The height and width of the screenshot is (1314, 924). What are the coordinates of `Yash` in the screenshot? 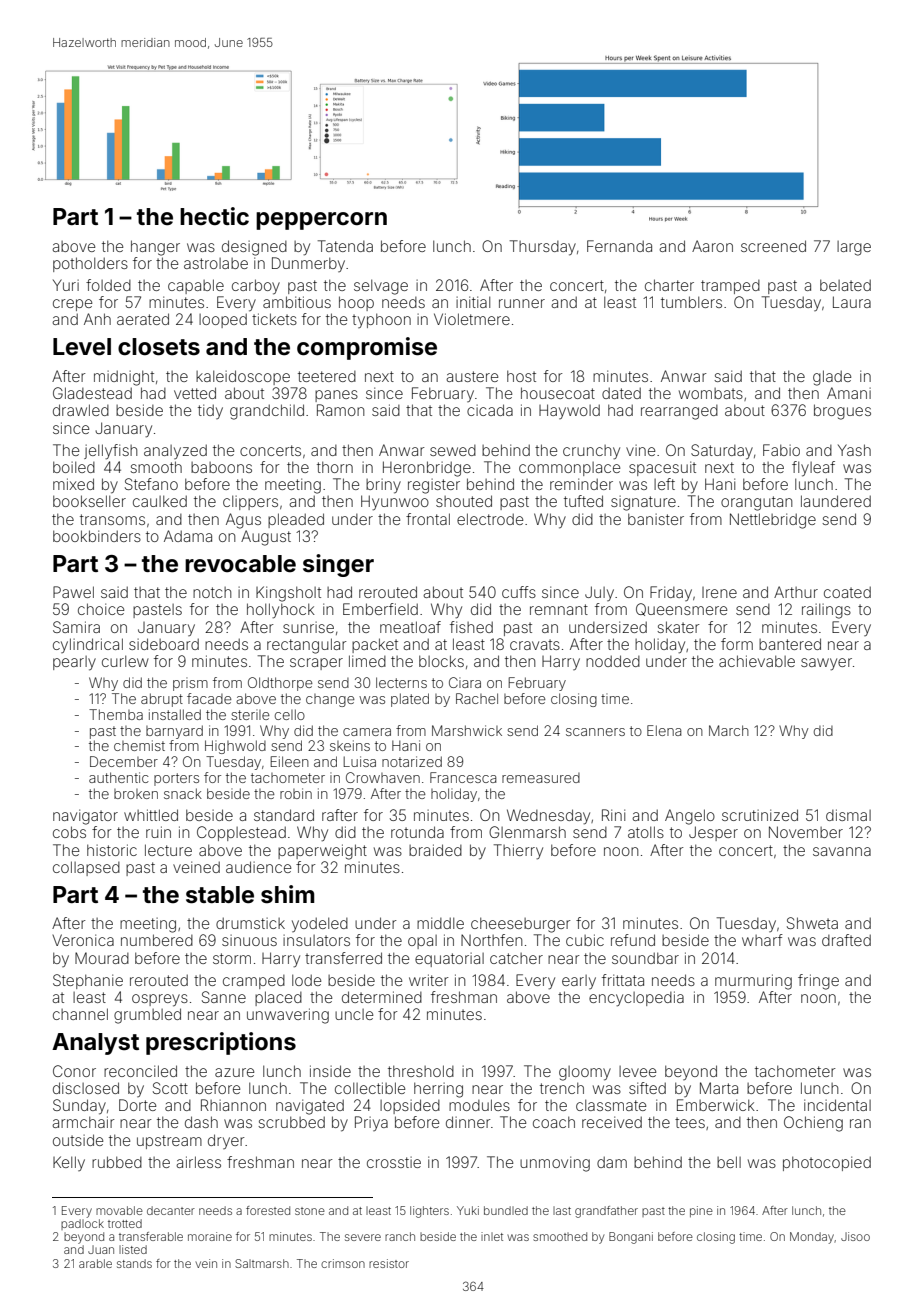 It's located at (854, 450).
